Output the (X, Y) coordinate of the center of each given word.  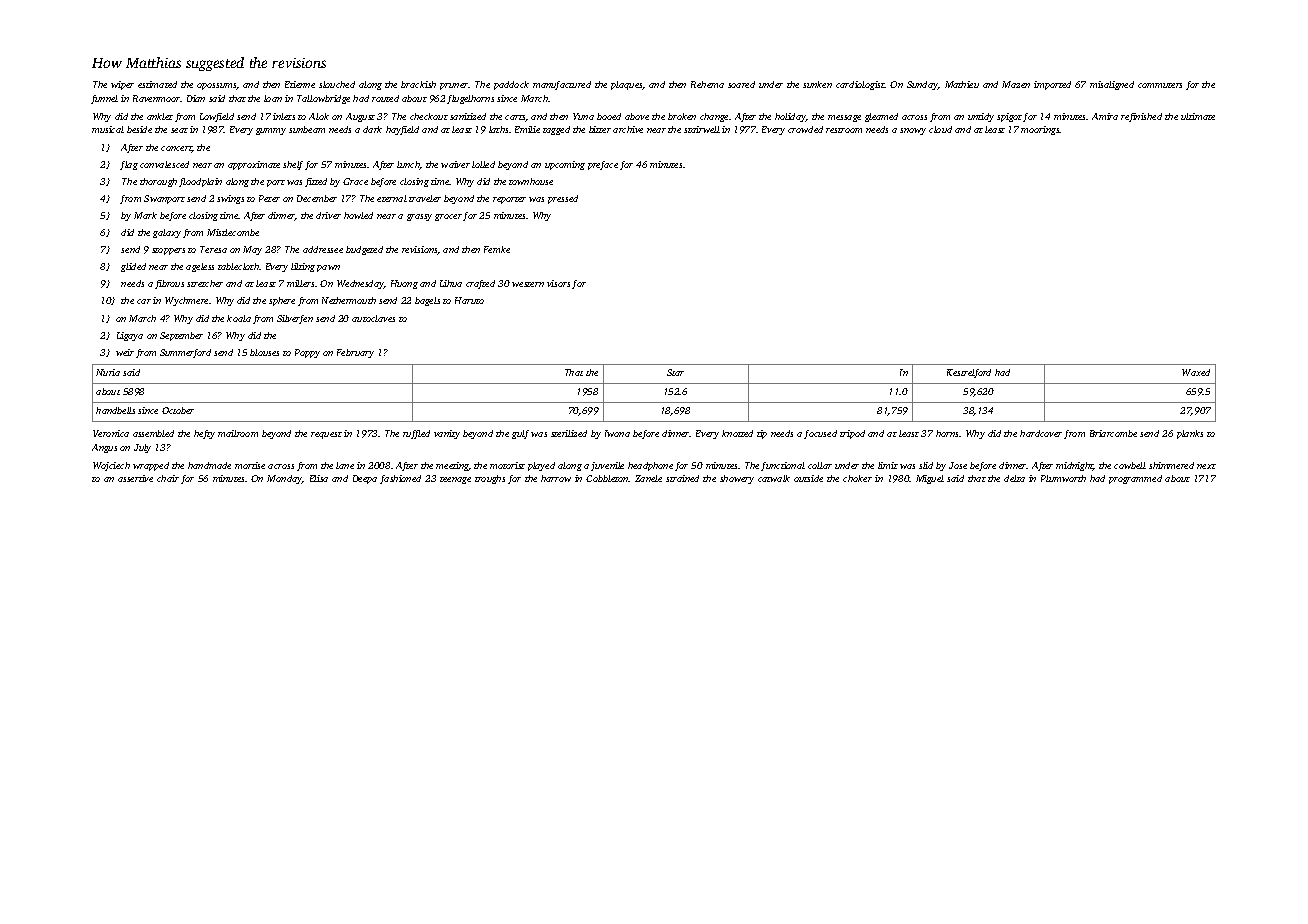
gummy (271, 131)
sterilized (569, 433)
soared (741, 84)
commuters (1160, 85)
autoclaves (373, 318)
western (528, 284)
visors (558, 283)
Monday (284, 479)
